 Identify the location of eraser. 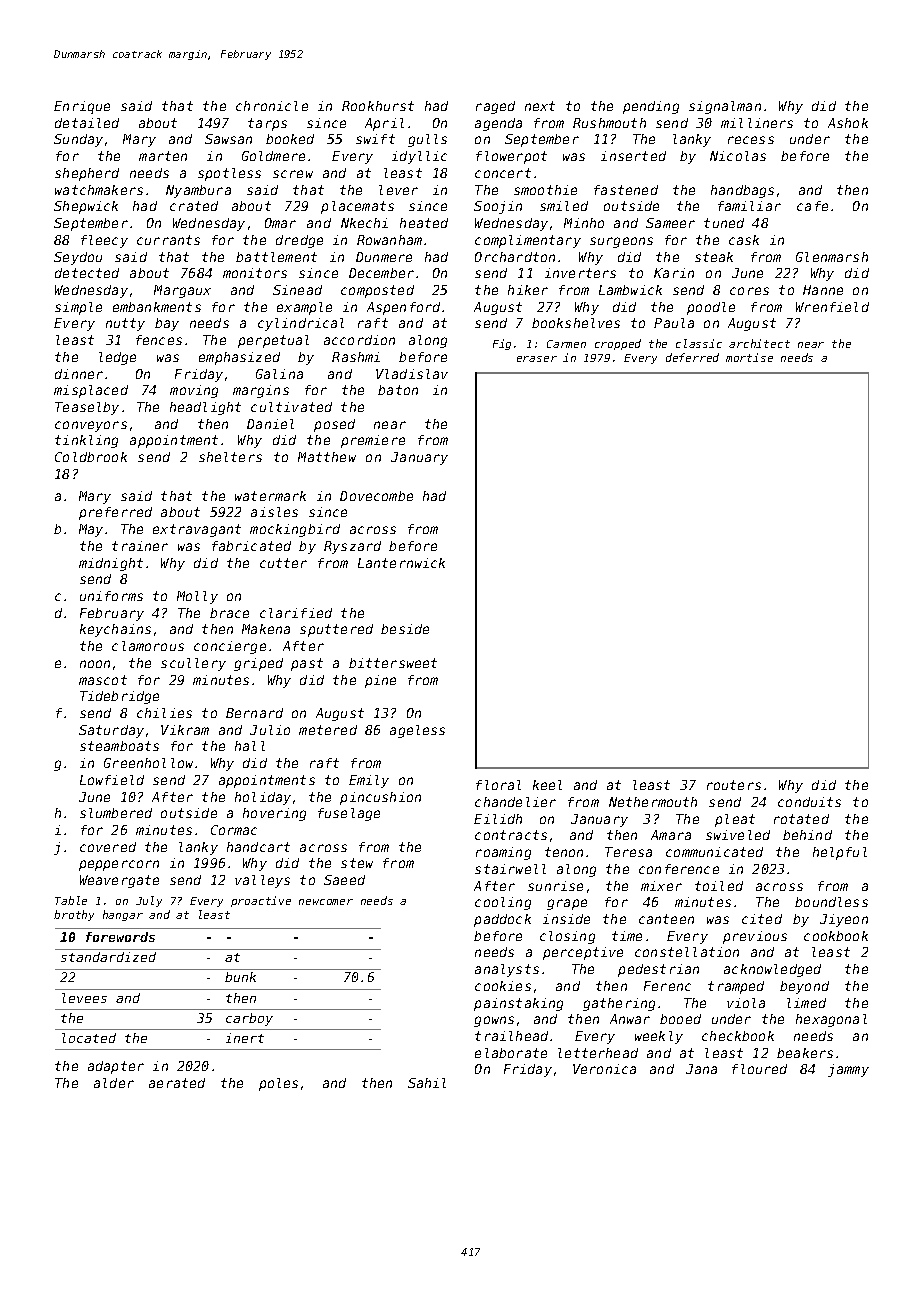
(537, 359).
